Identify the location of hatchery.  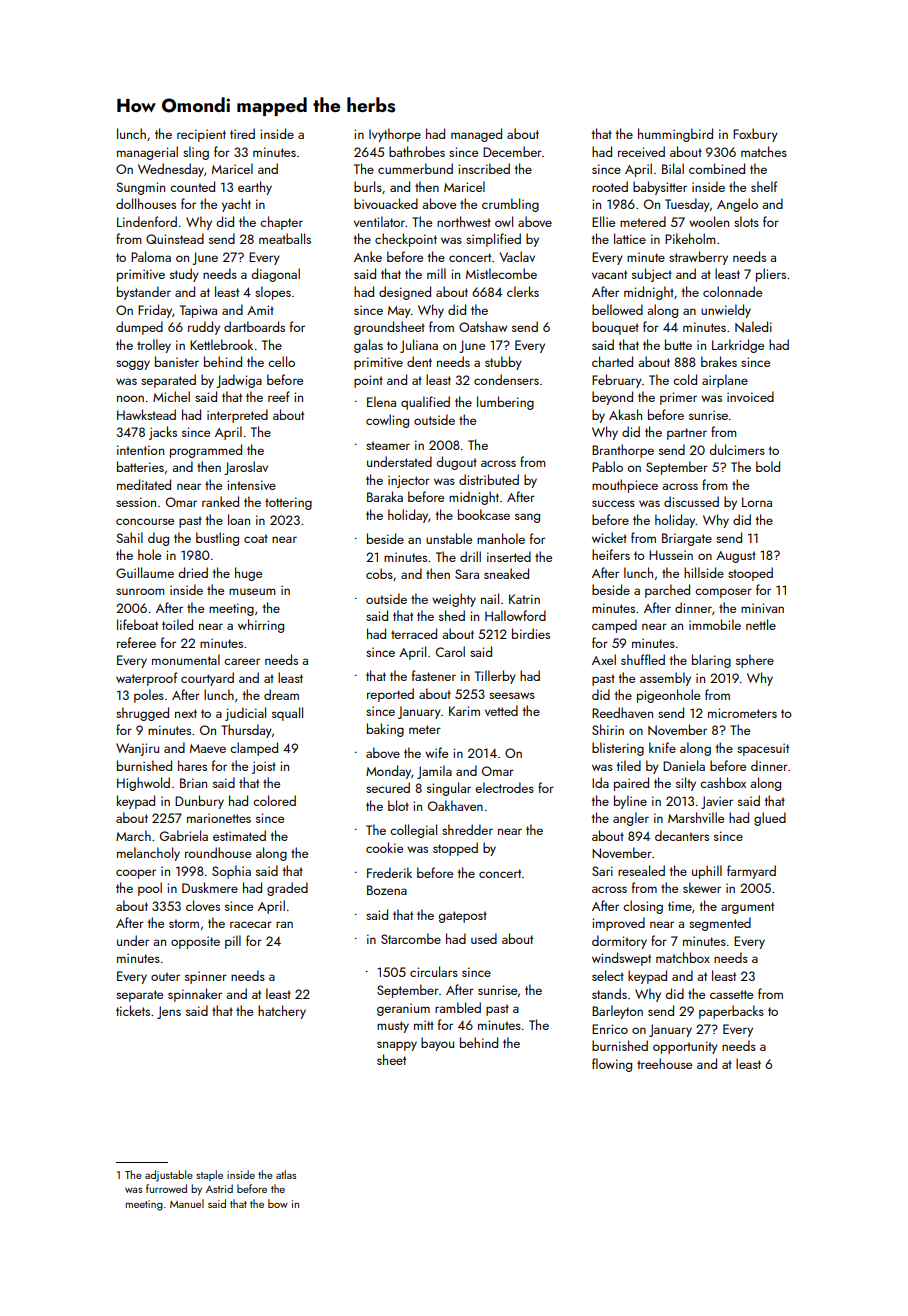
(282, 1012).
